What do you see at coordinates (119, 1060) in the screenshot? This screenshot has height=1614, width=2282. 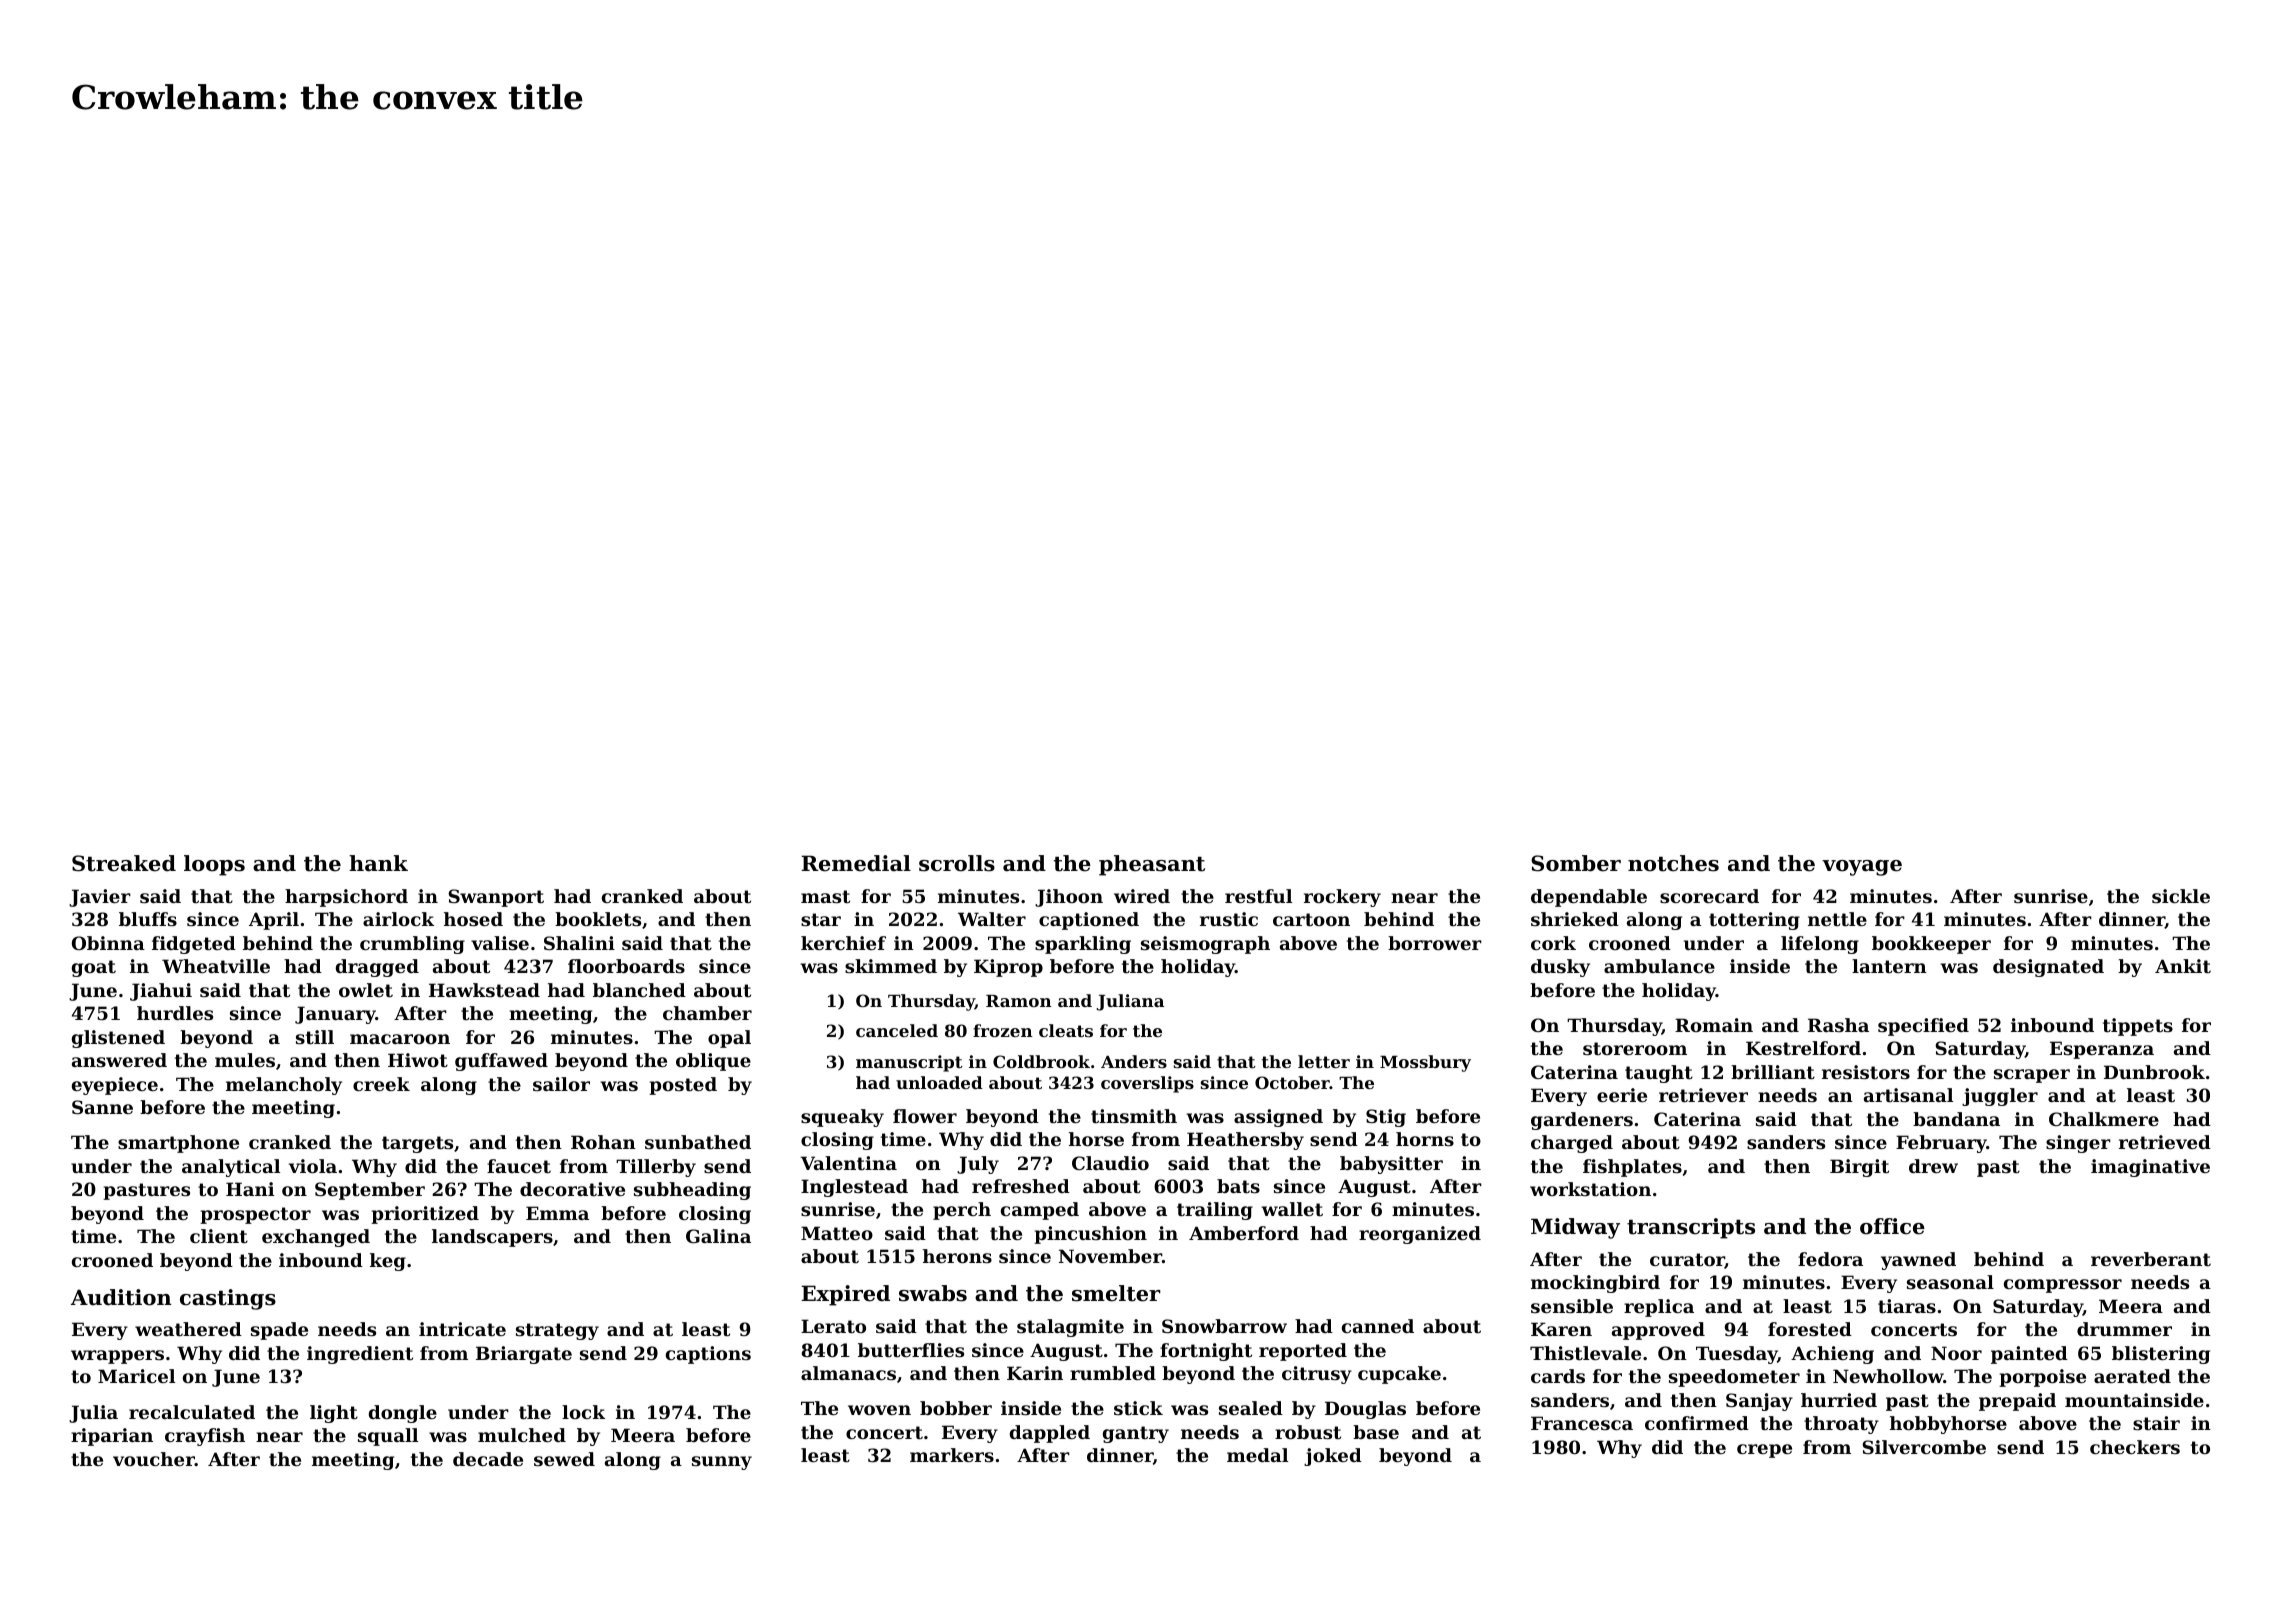 I see `answered` at bounding box center [119, 1060].
